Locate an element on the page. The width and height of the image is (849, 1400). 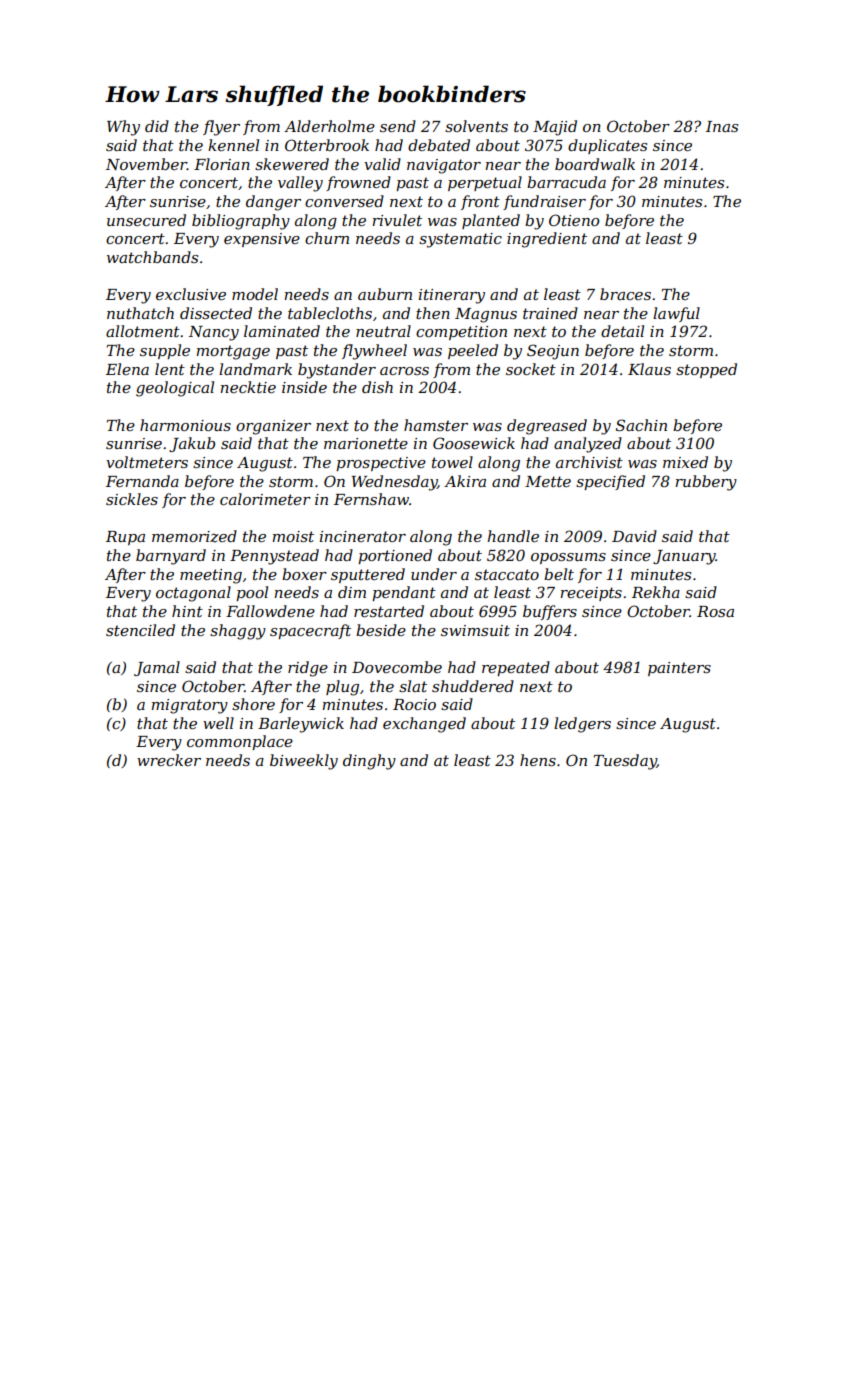
biweekly is located at coordinates (304, 762).
